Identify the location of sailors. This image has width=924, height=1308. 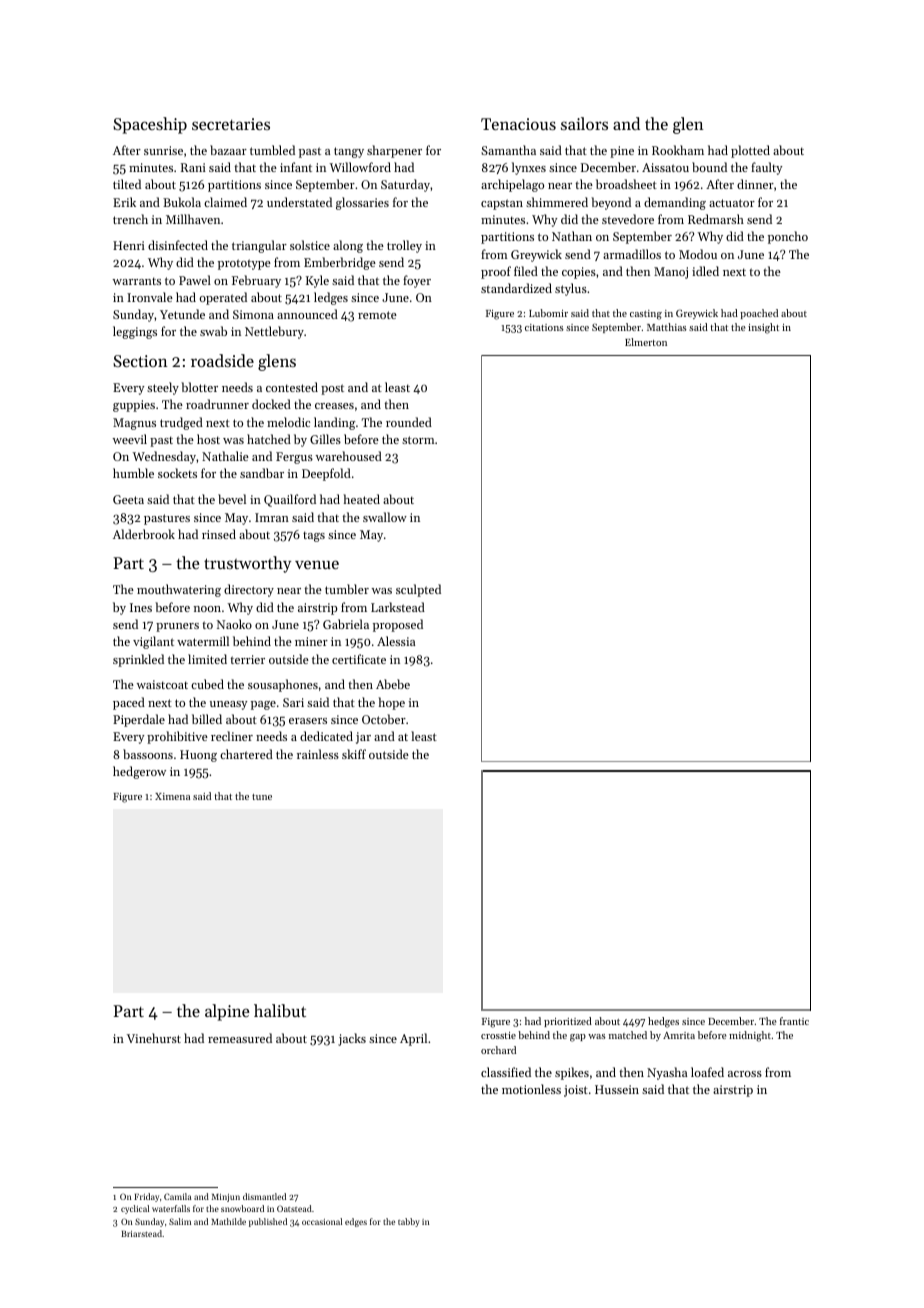
(584, 123).
